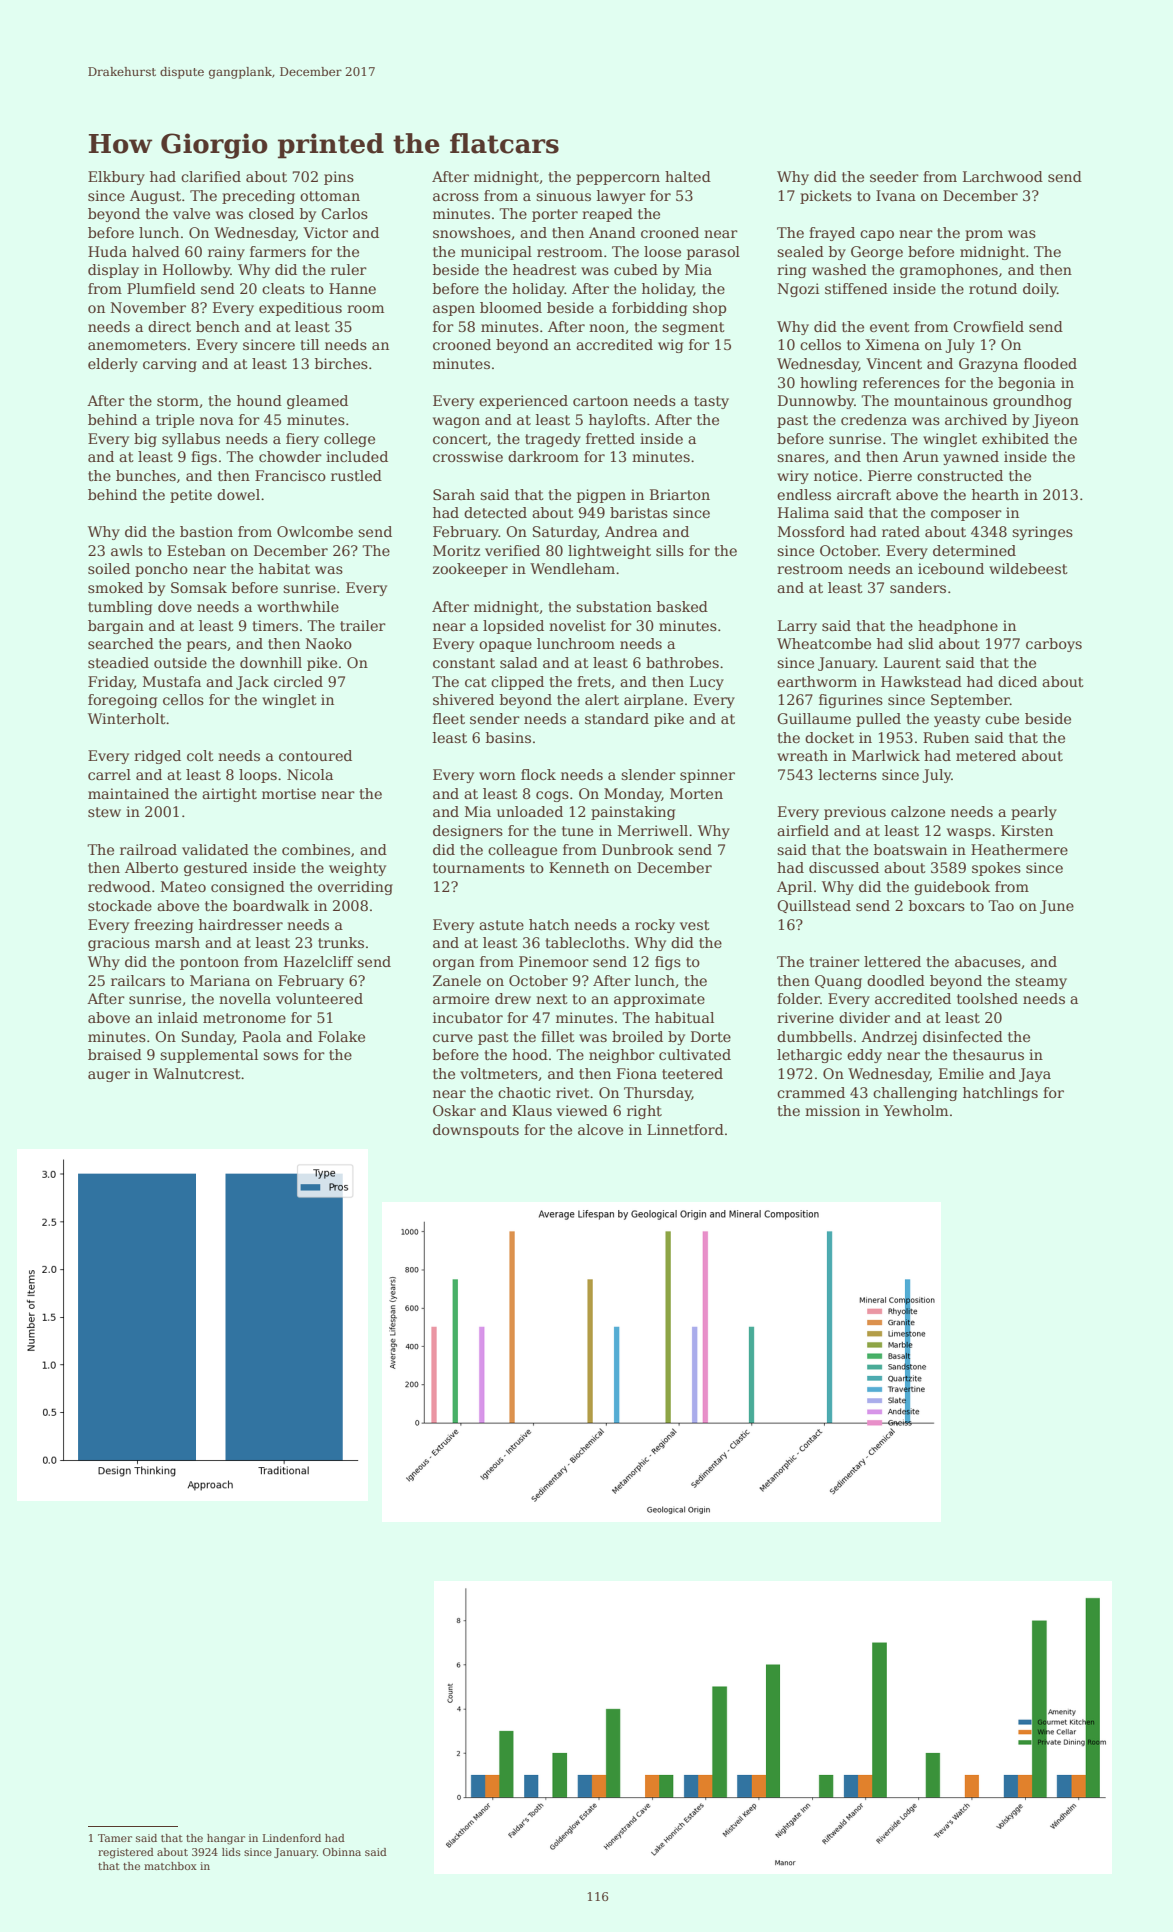  I want to click on Tamer, so click(115, 1838).
